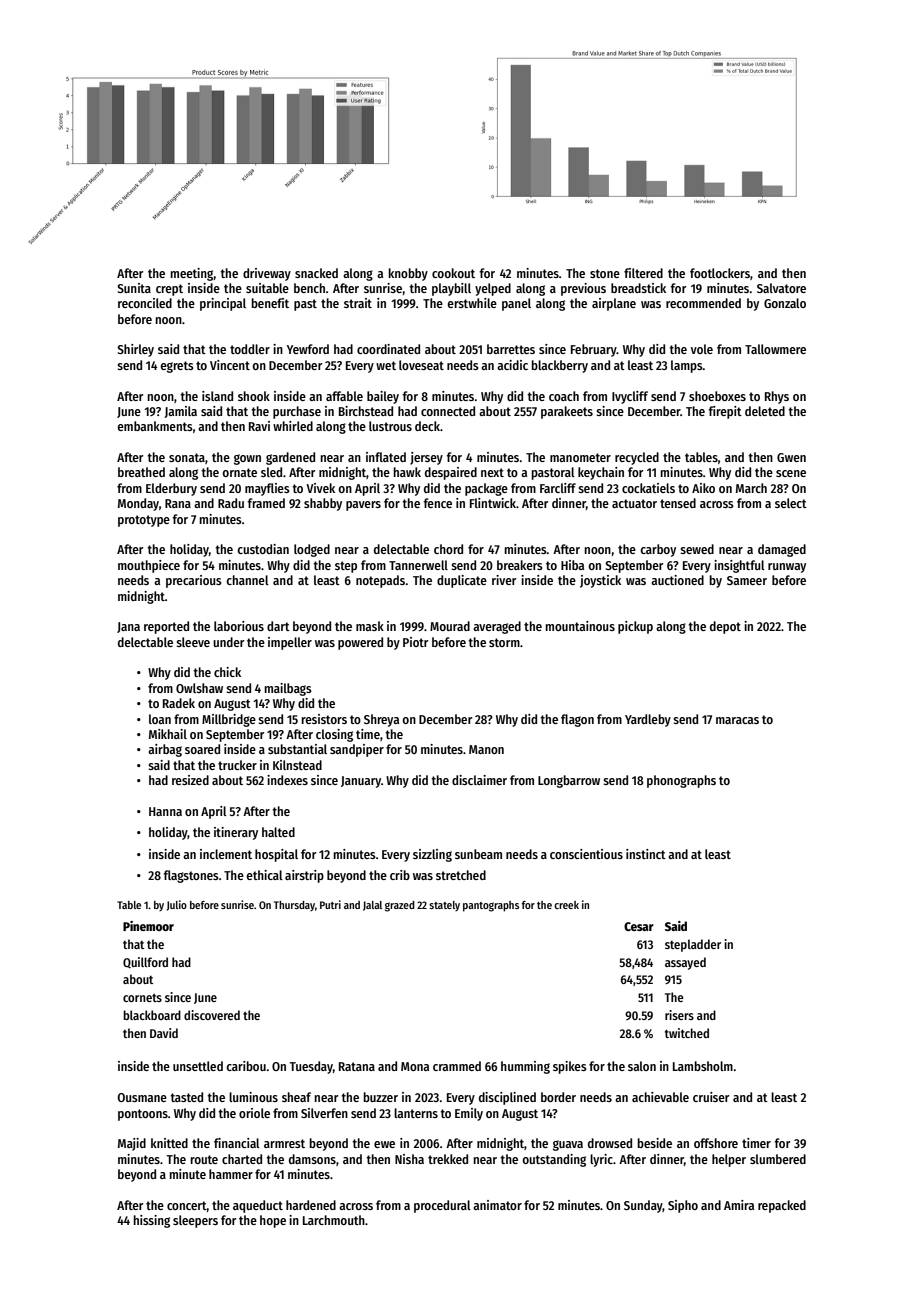 The image size is (924, 1308). I want to click on hope, so click(273, 1221).
